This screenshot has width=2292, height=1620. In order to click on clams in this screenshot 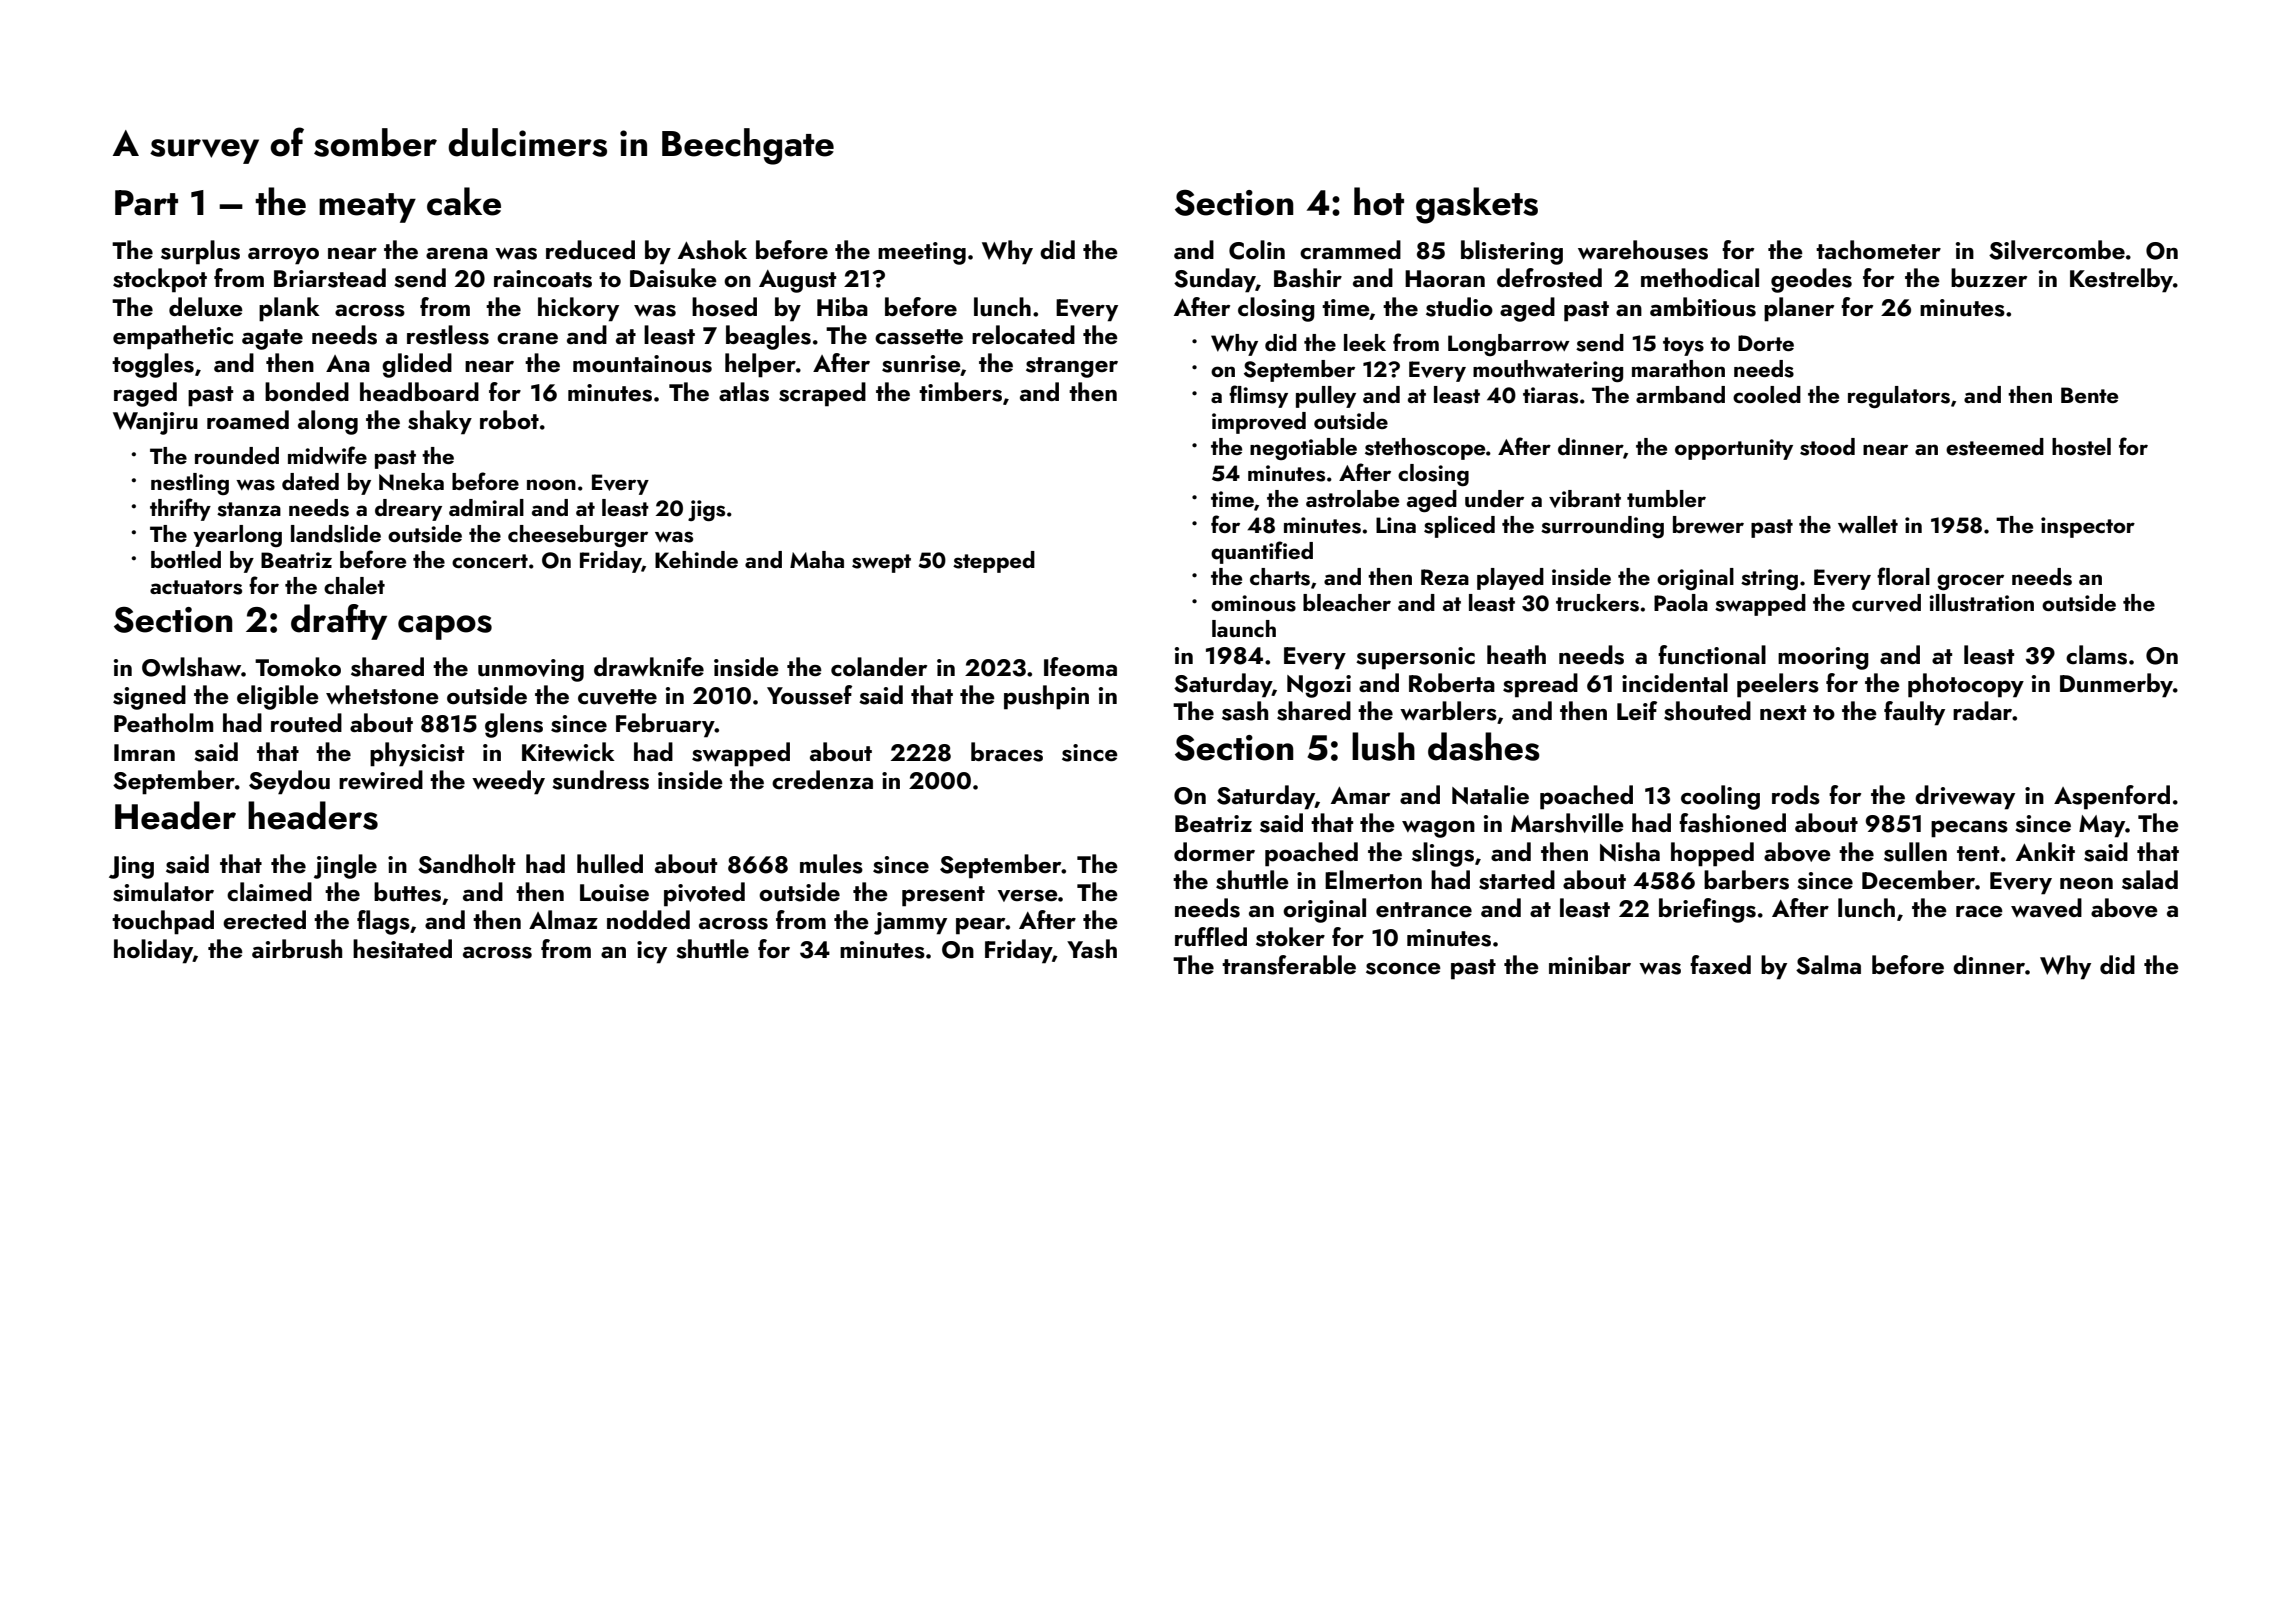, I will do `click(2096, 655)`.
